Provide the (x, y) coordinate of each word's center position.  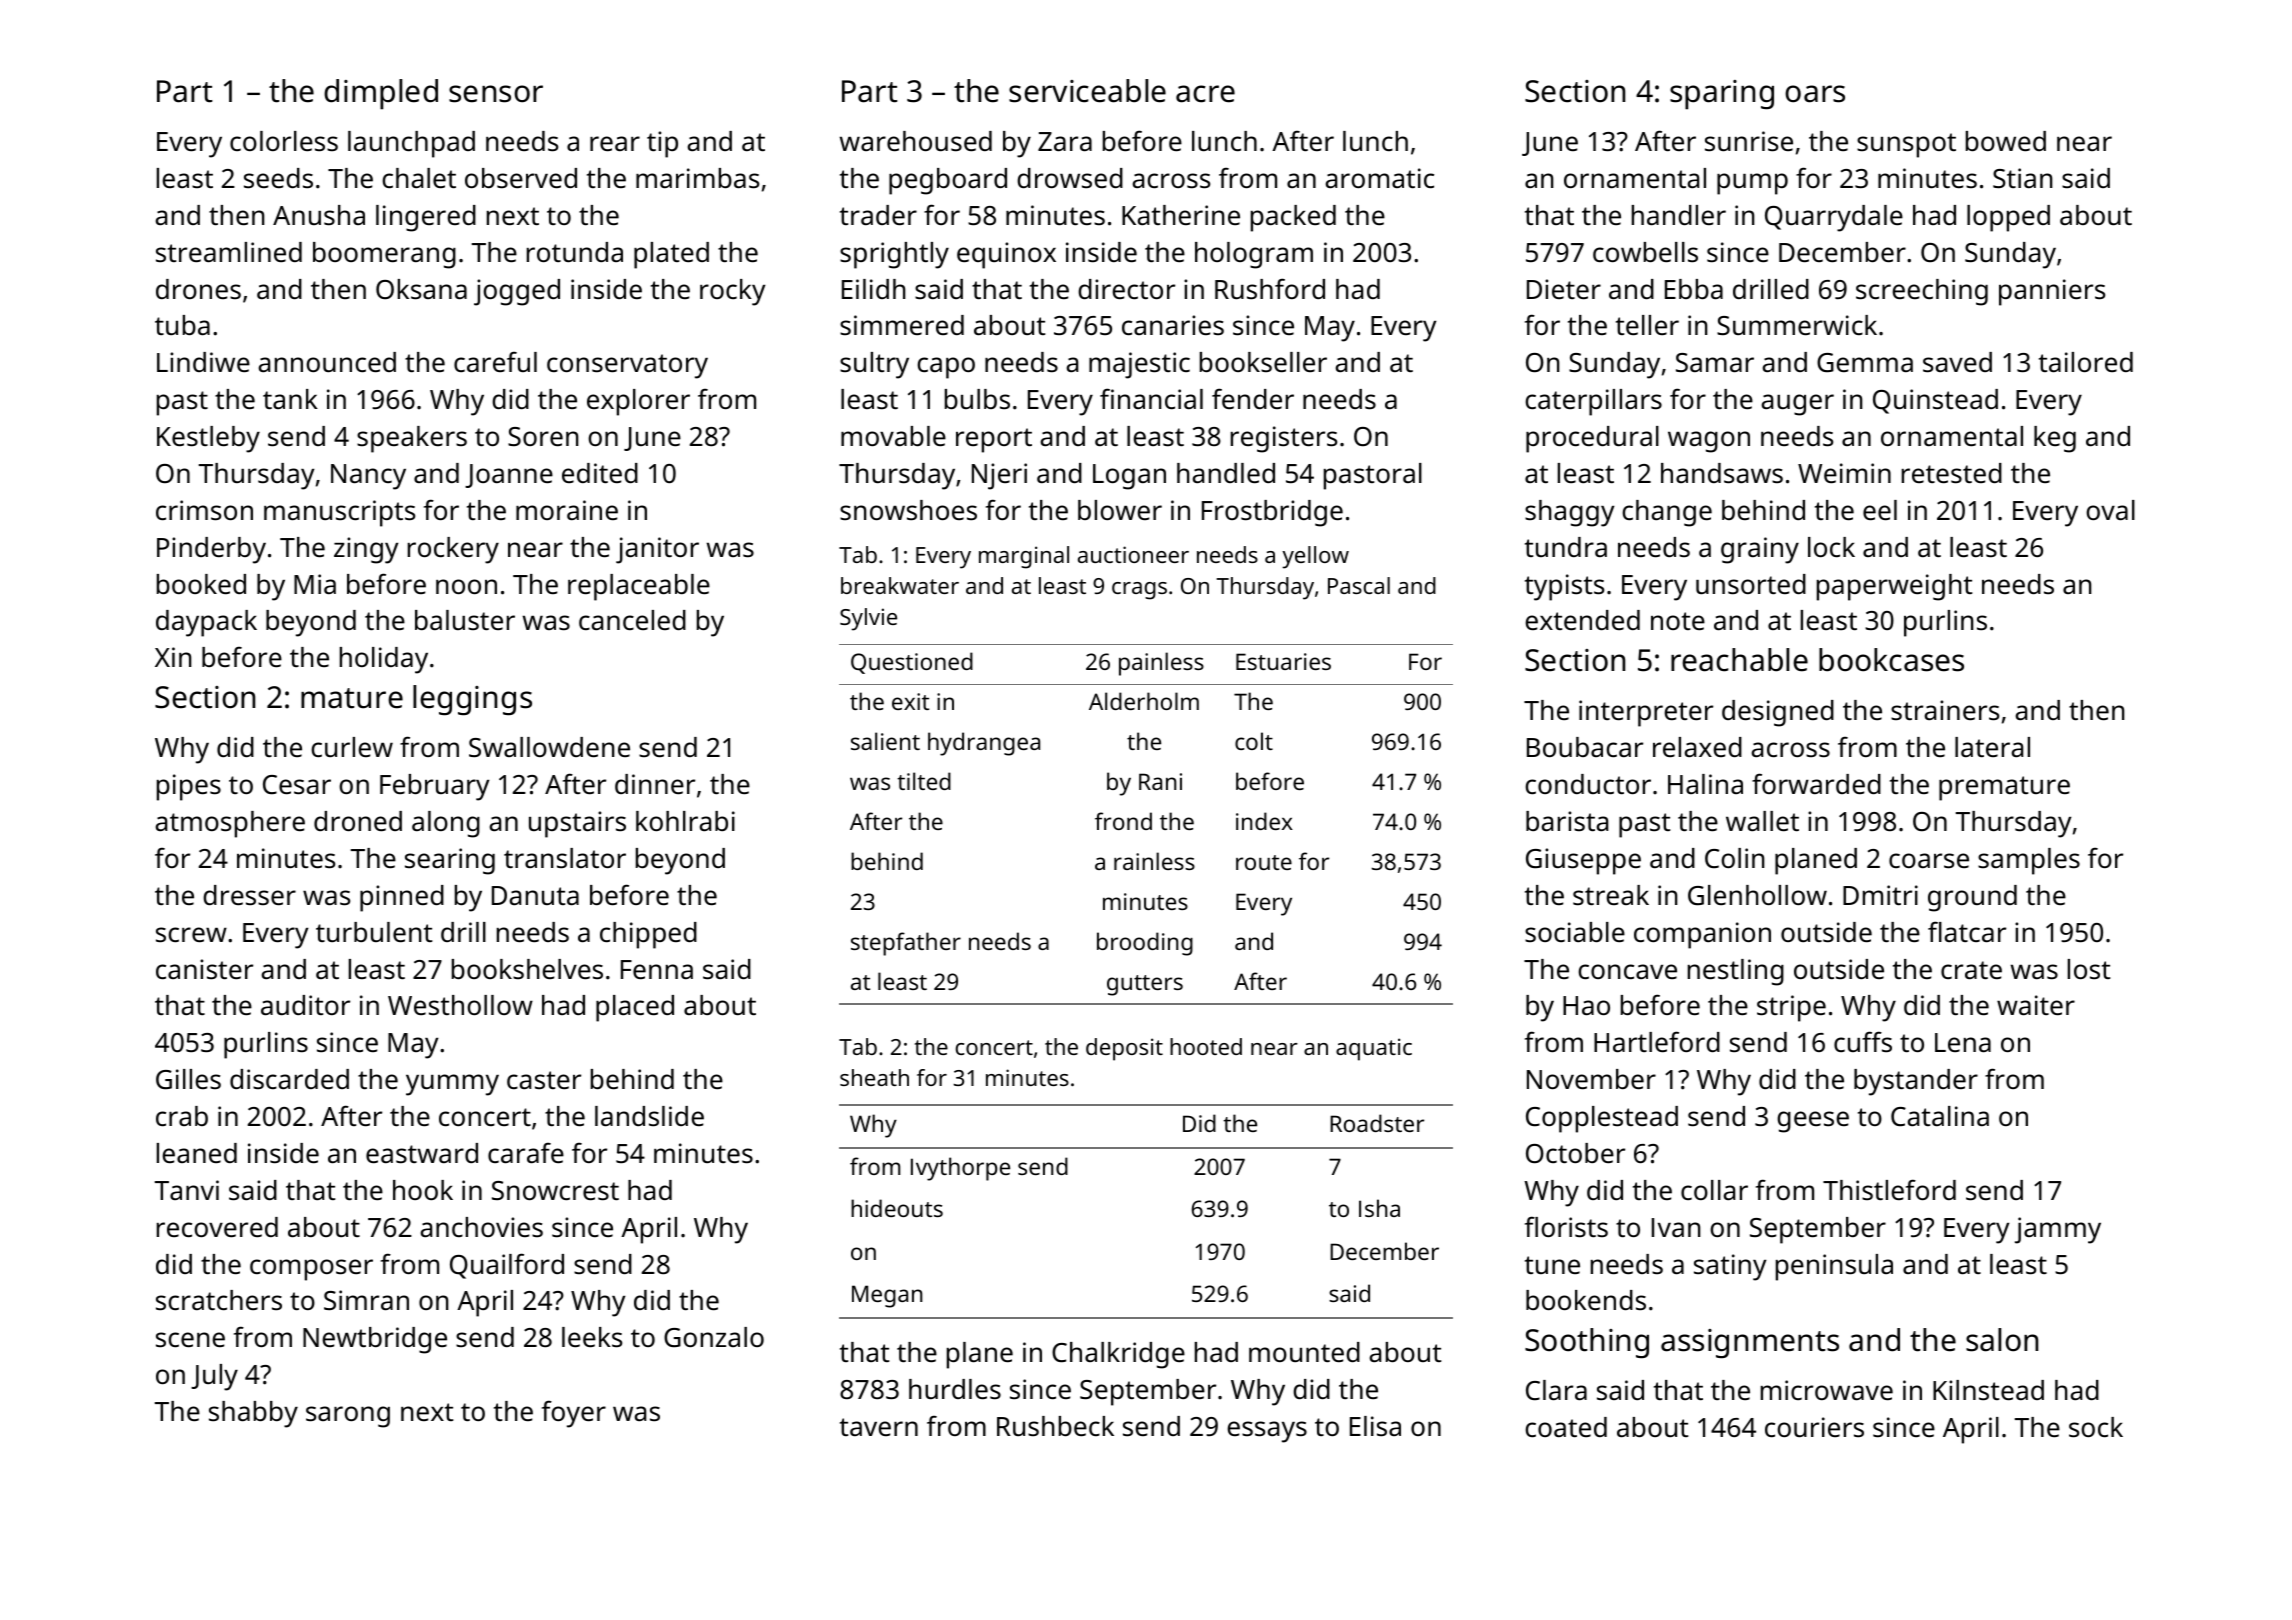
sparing (1722, 95)
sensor (496, 94)
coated (1566, 1427)
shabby (253, 1414)
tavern (879, 1427)
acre (1205, 94)
